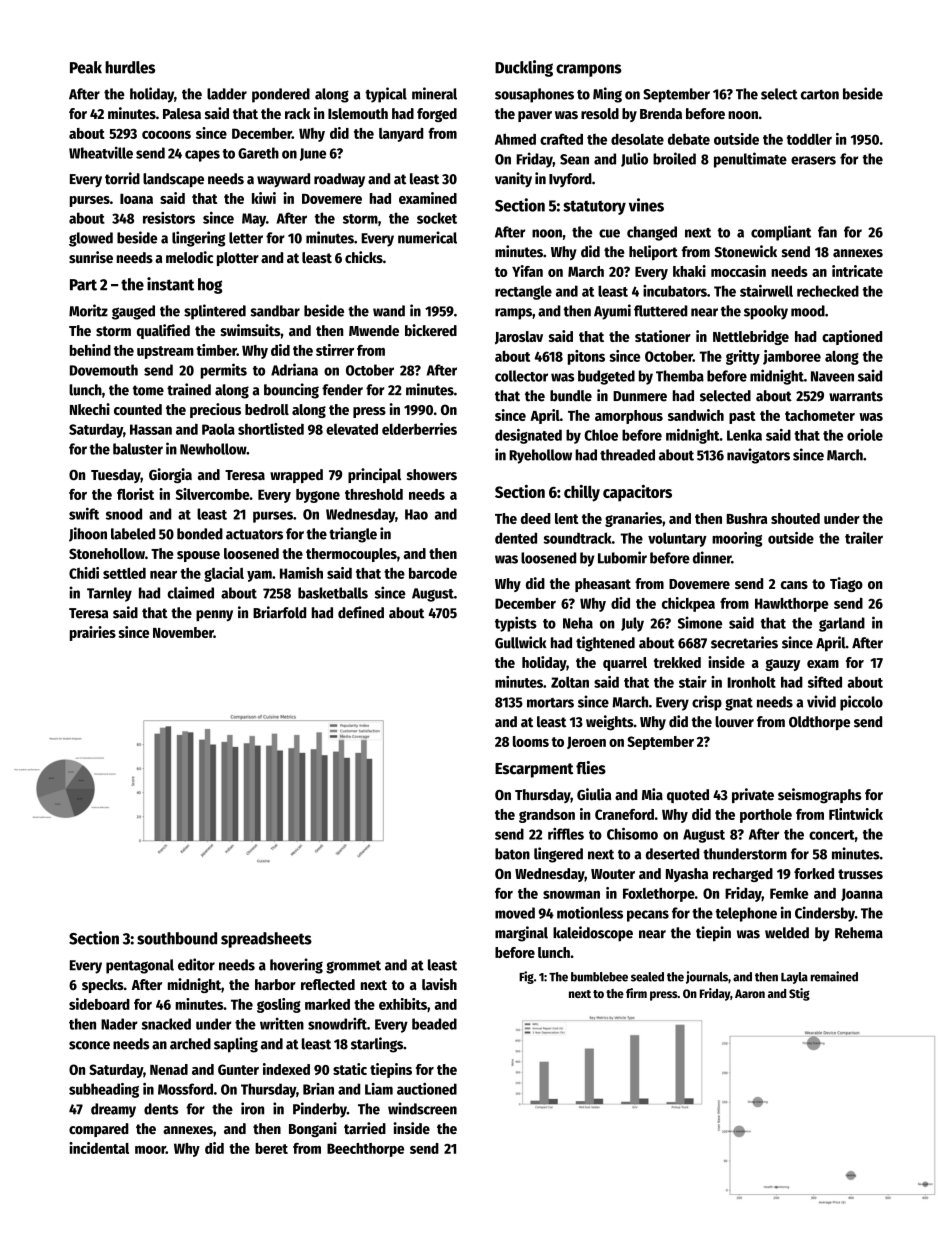 The image size is (952, 1233). Describe the element at coordinates (258, 153) in the image. I see `Gareth` at that location.
